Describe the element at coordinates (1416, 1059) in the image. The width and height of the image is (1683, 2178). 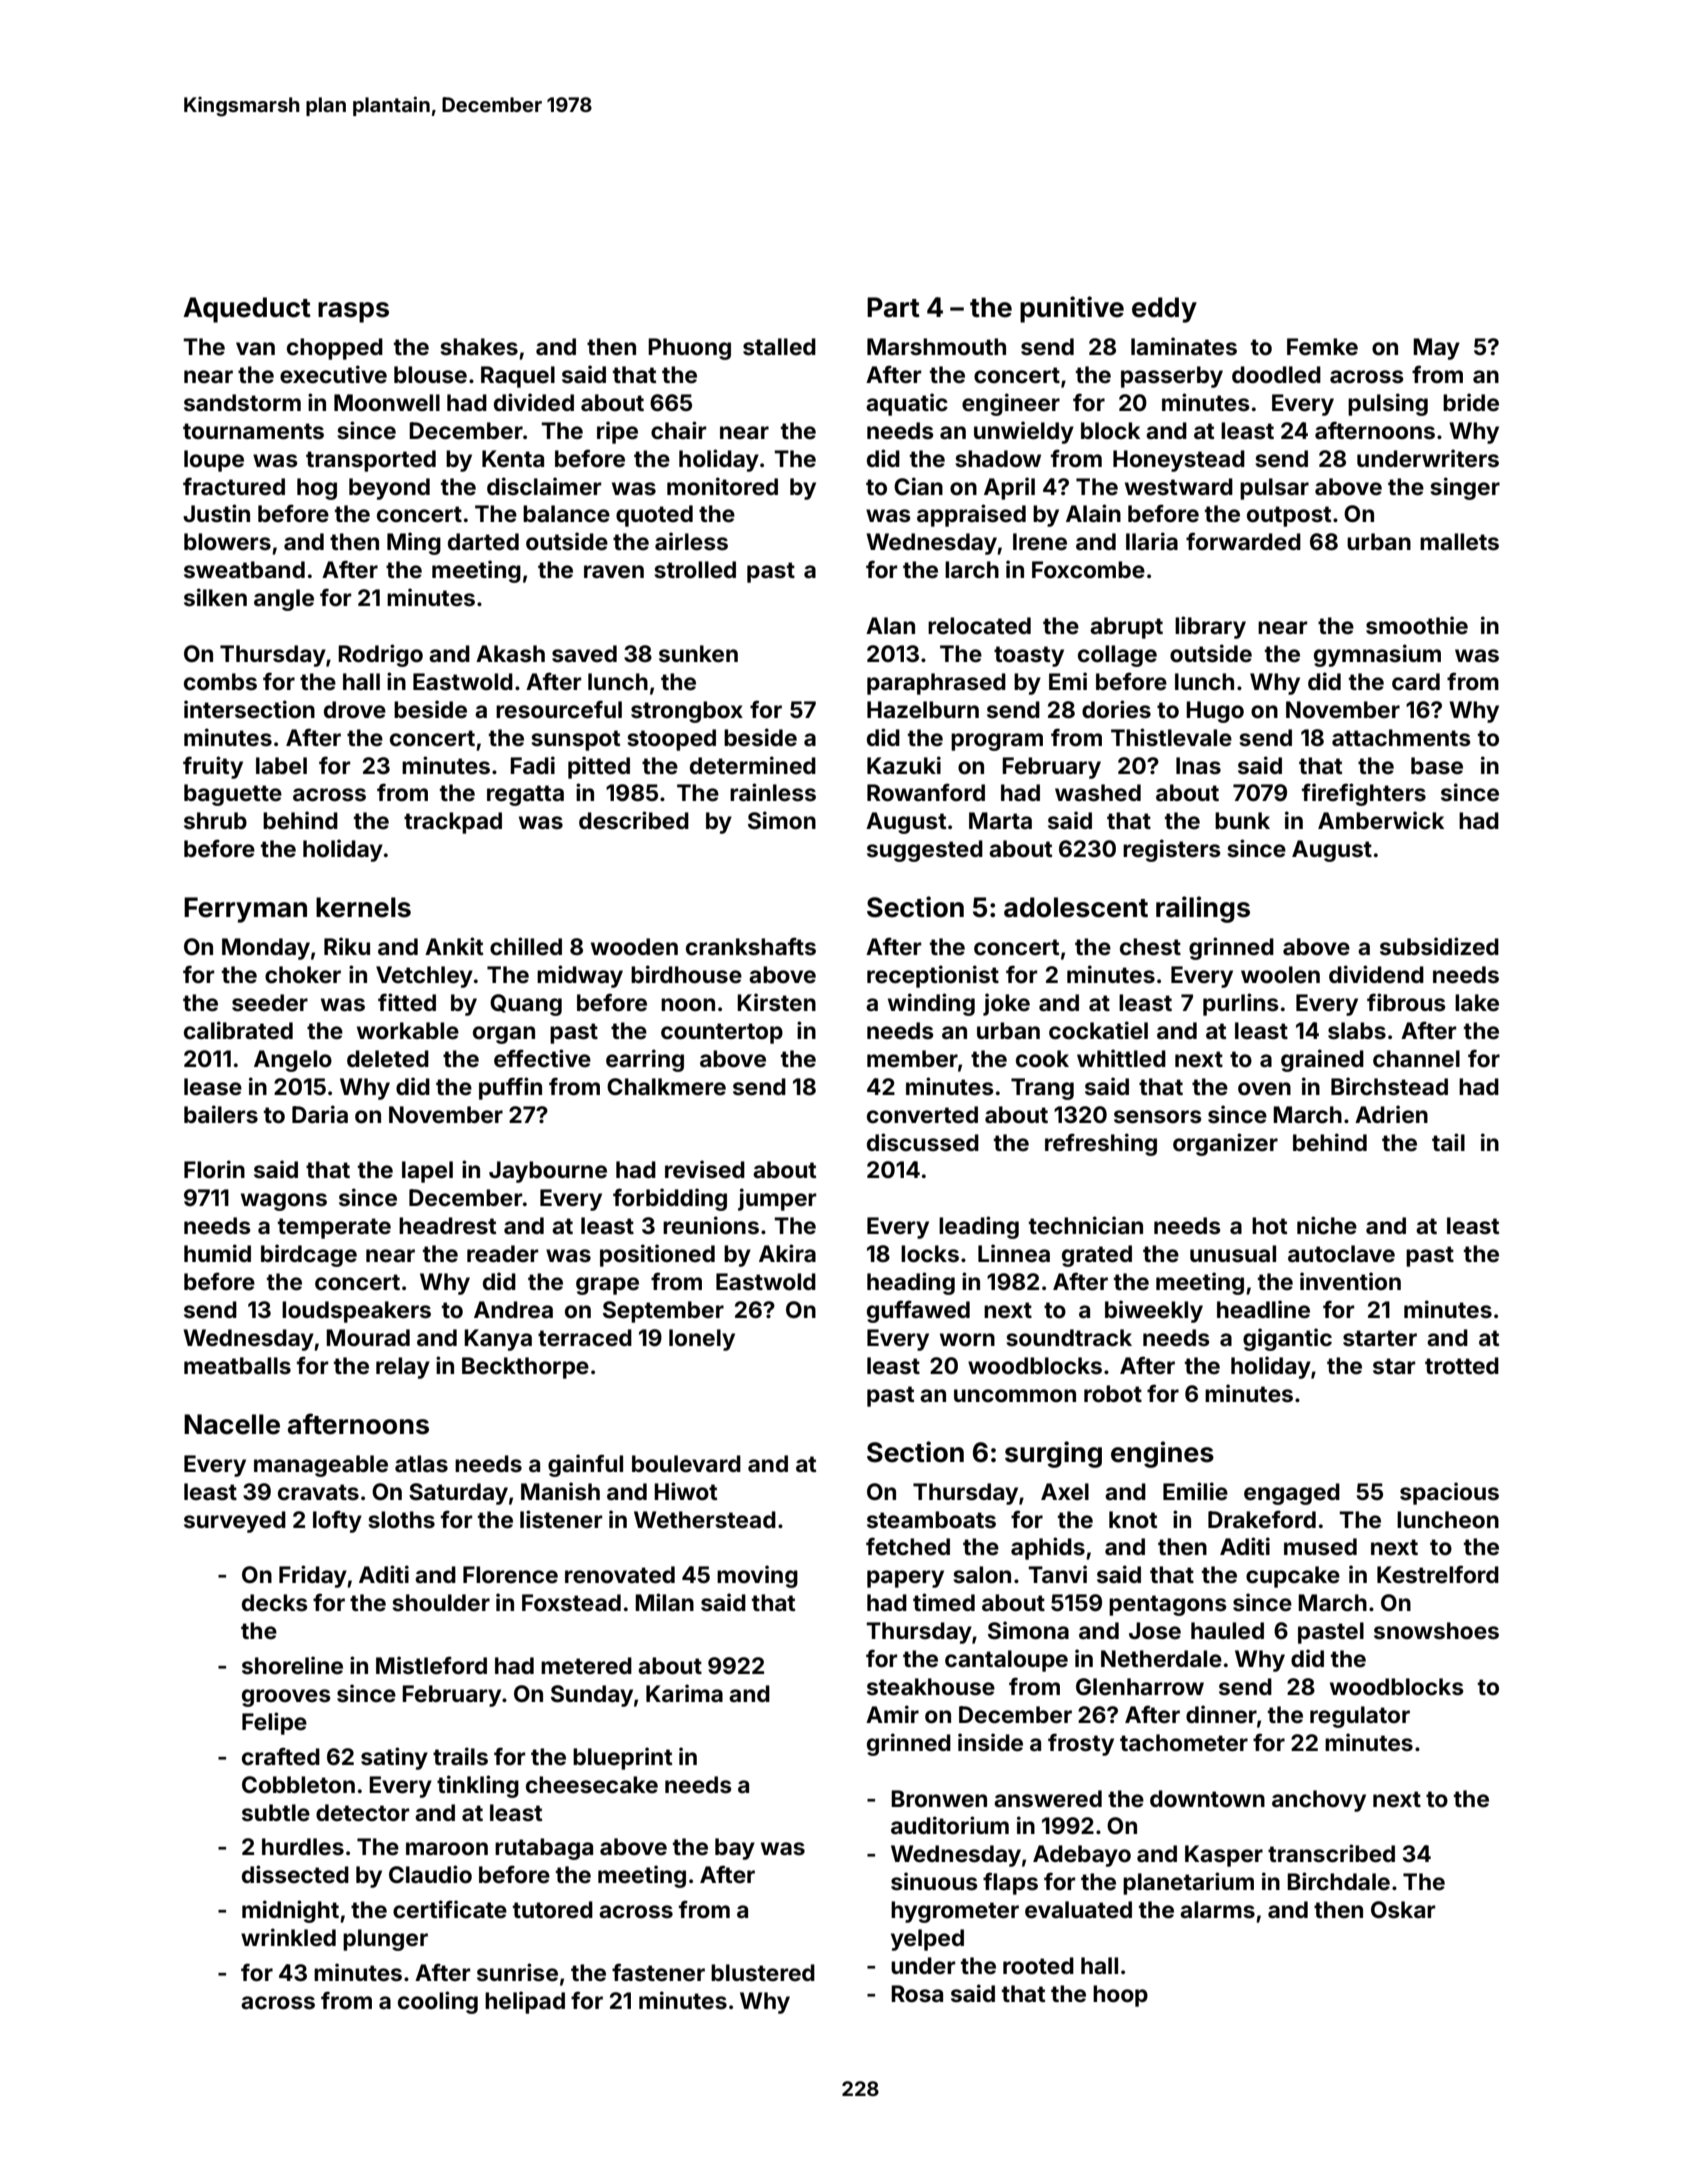
I see `channel` at that location.
